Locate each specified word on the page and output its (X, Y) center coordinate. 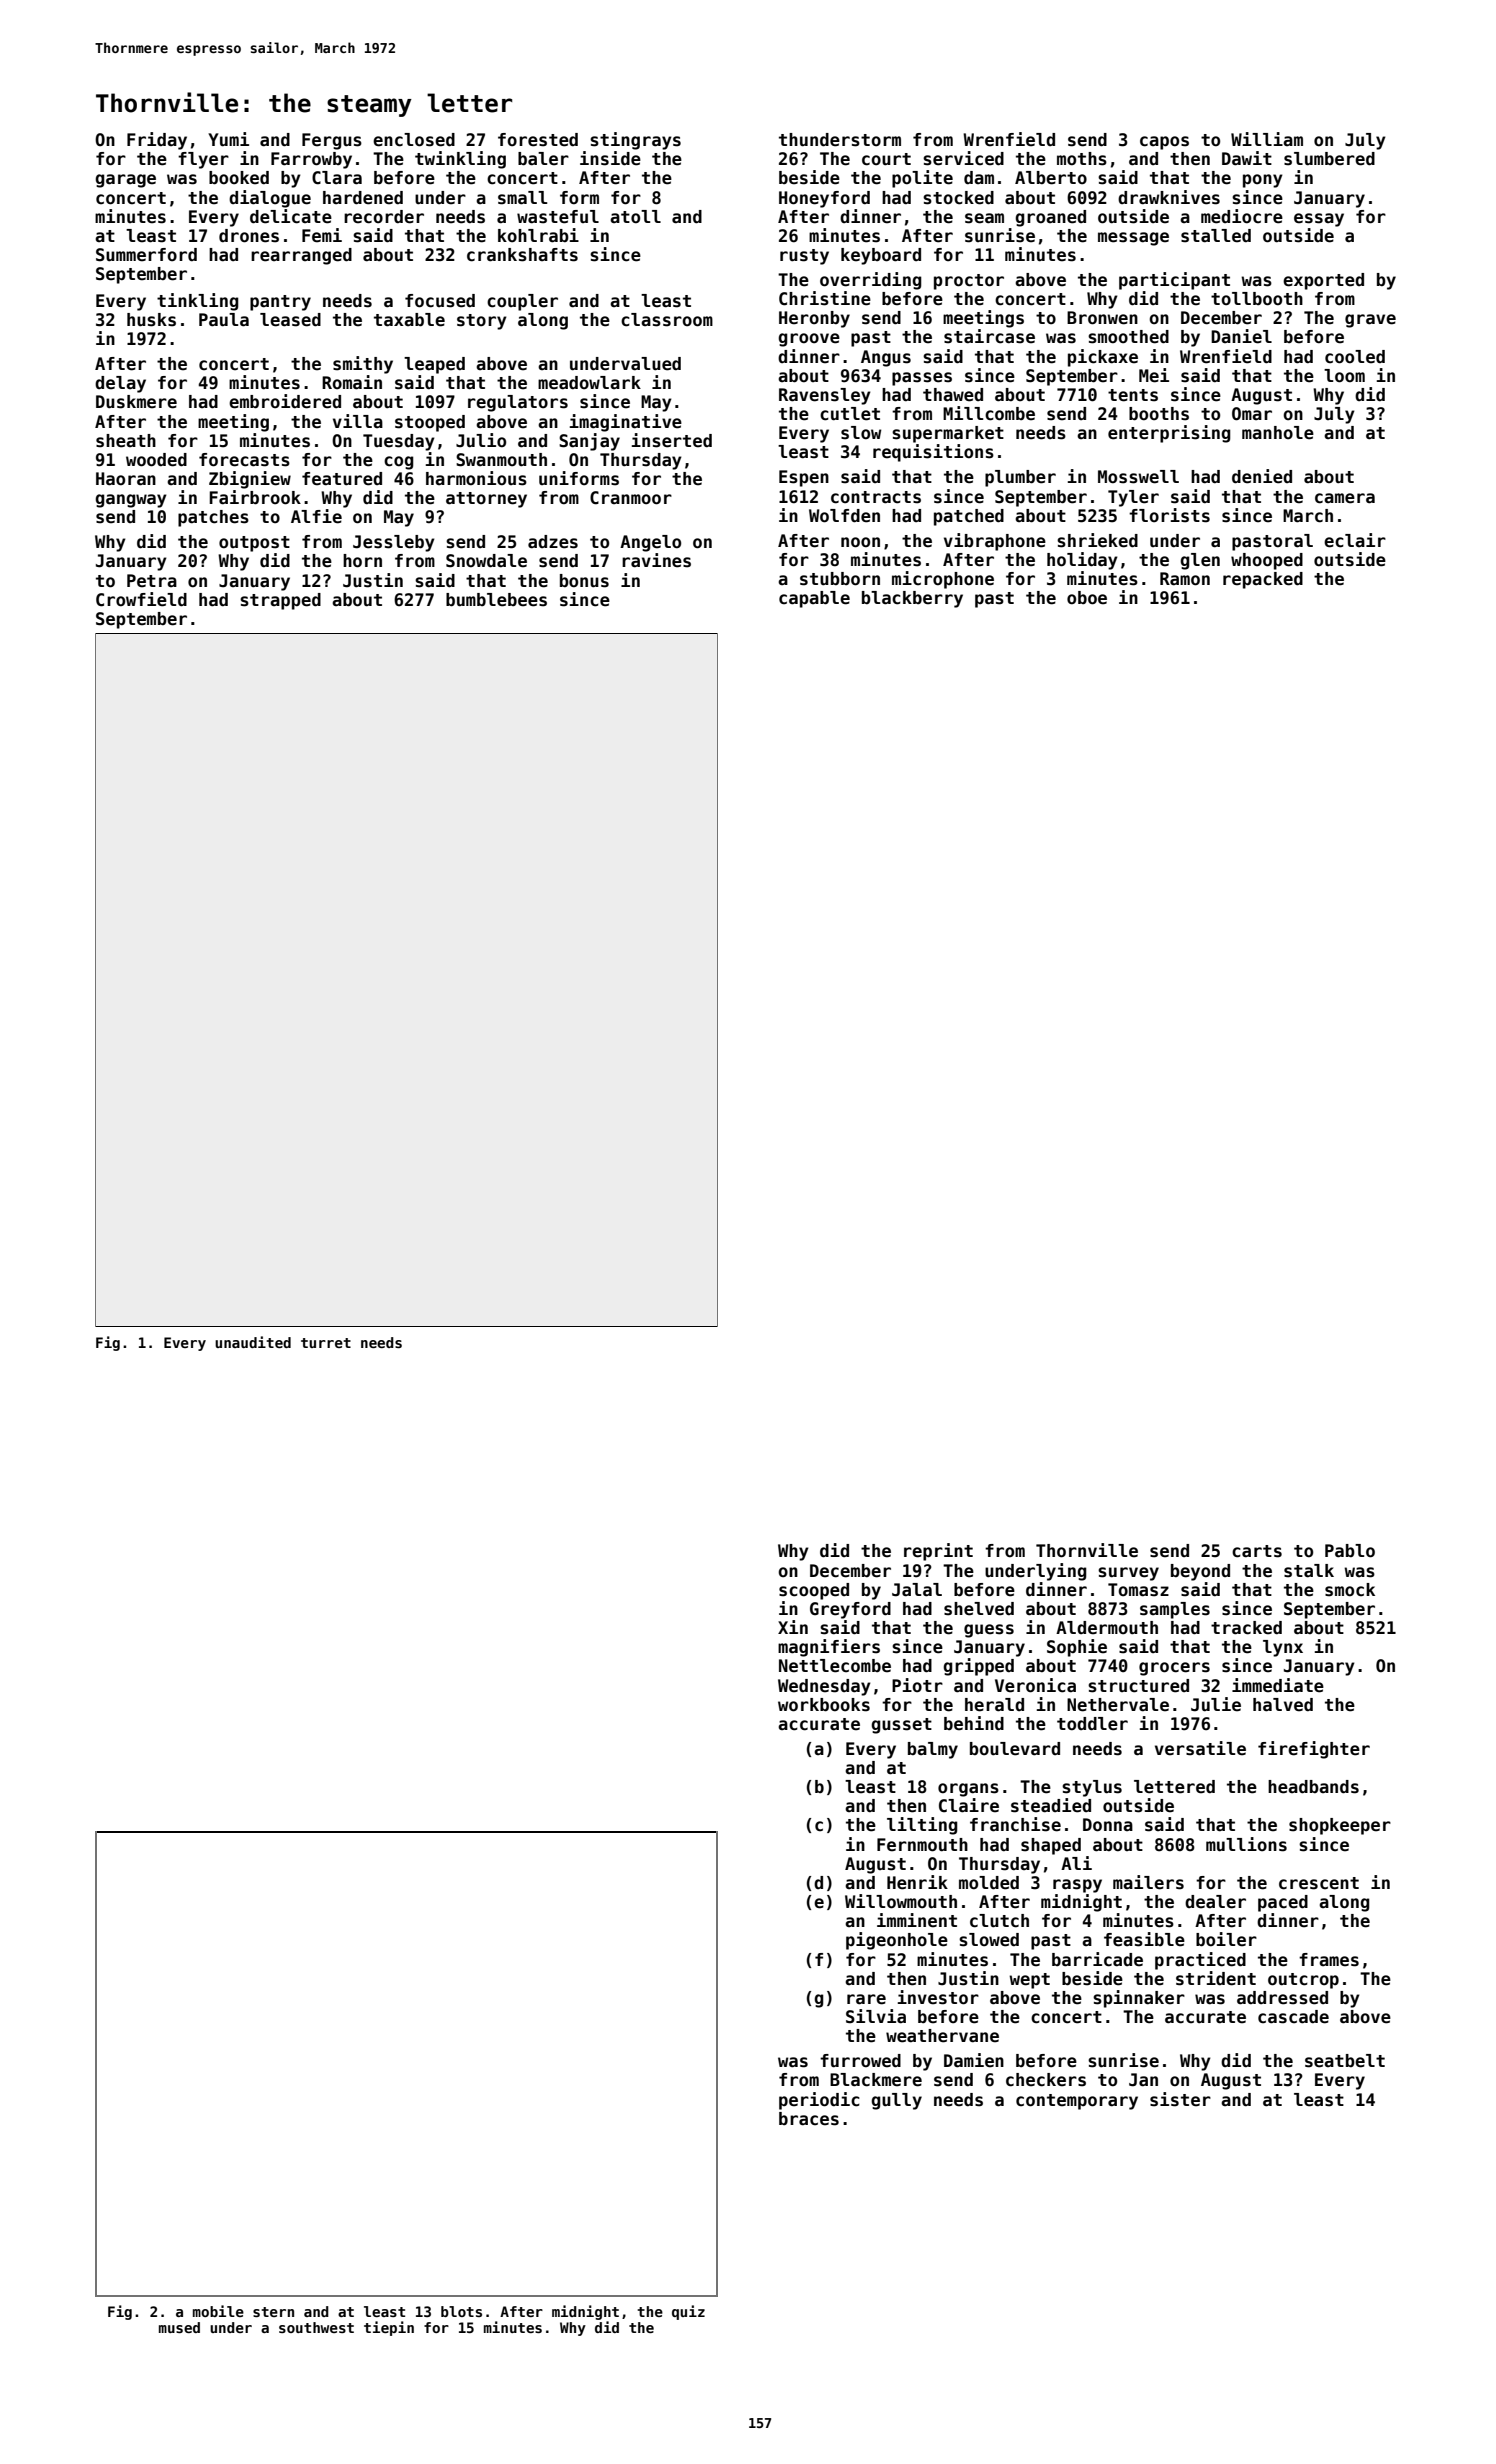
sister (1180, 2099)
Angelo (650, 543)
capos (1164, 143)
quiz (688, 2312)
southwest (316, 2327)
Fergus (332, 141)
